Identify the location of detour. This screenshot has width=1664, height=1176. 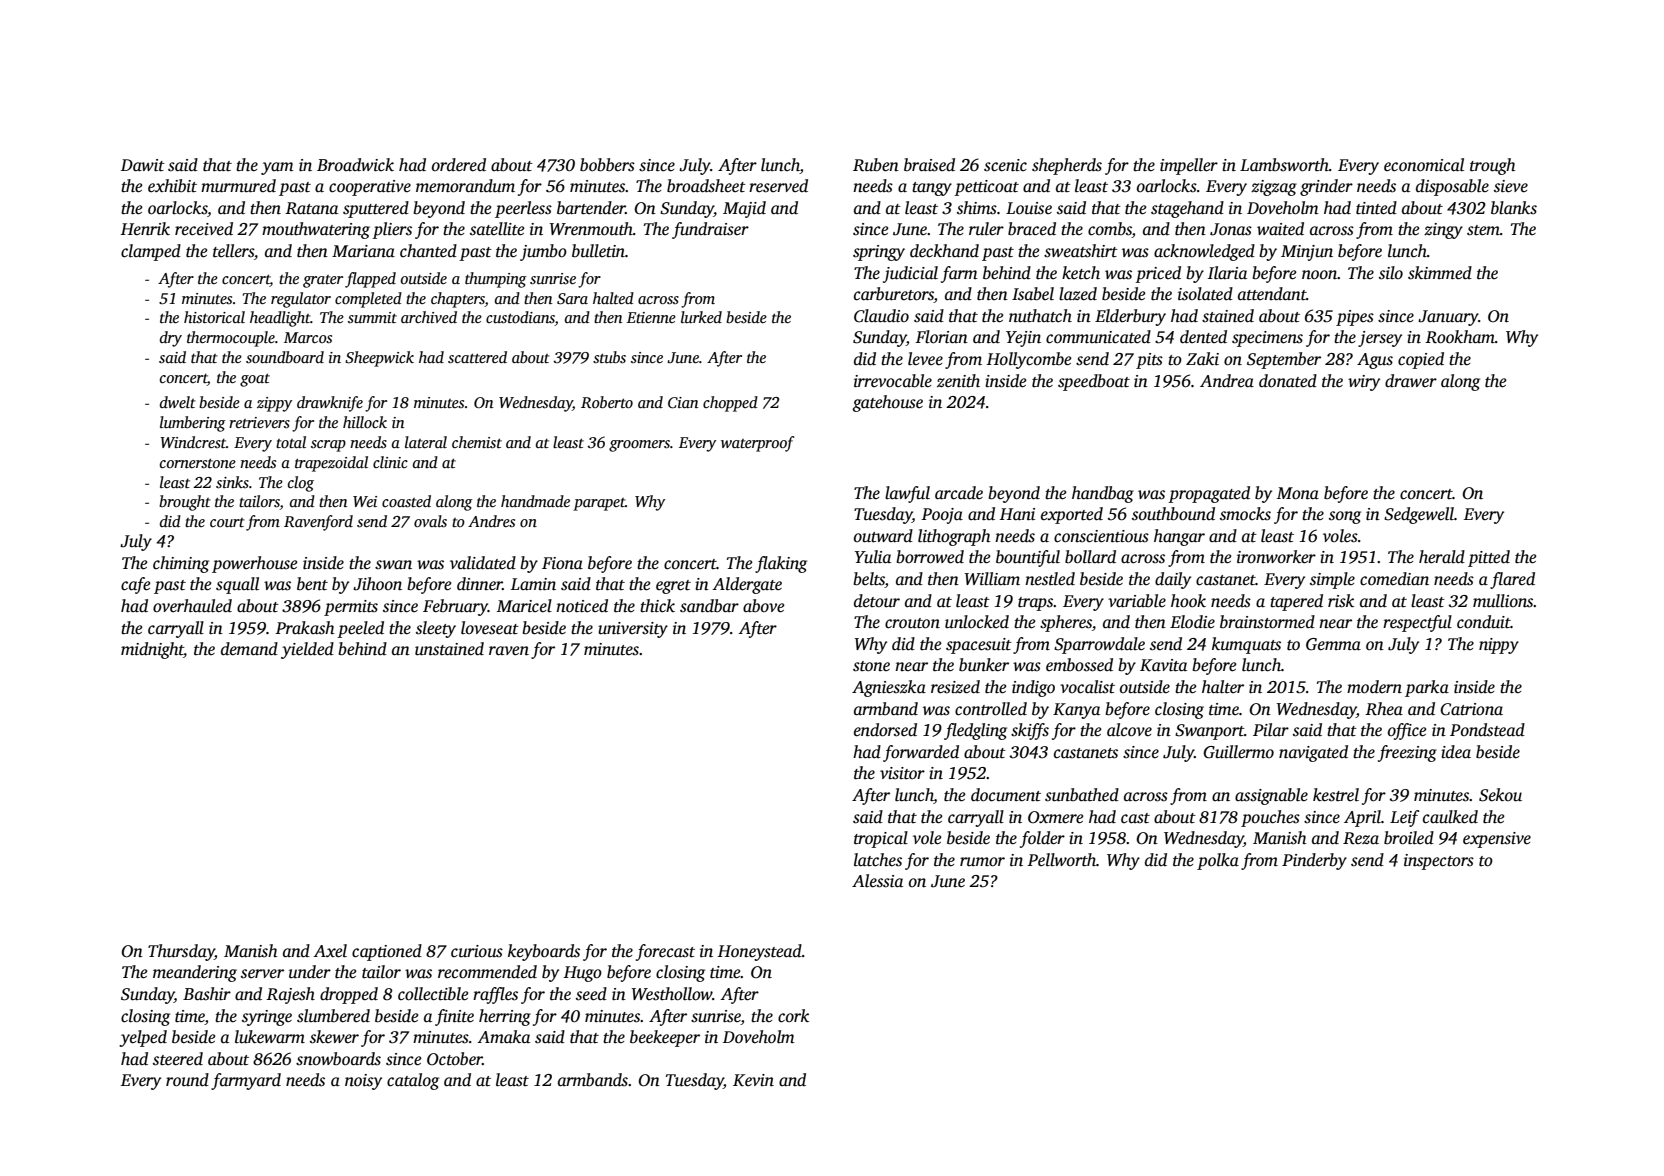
(877, 601).
